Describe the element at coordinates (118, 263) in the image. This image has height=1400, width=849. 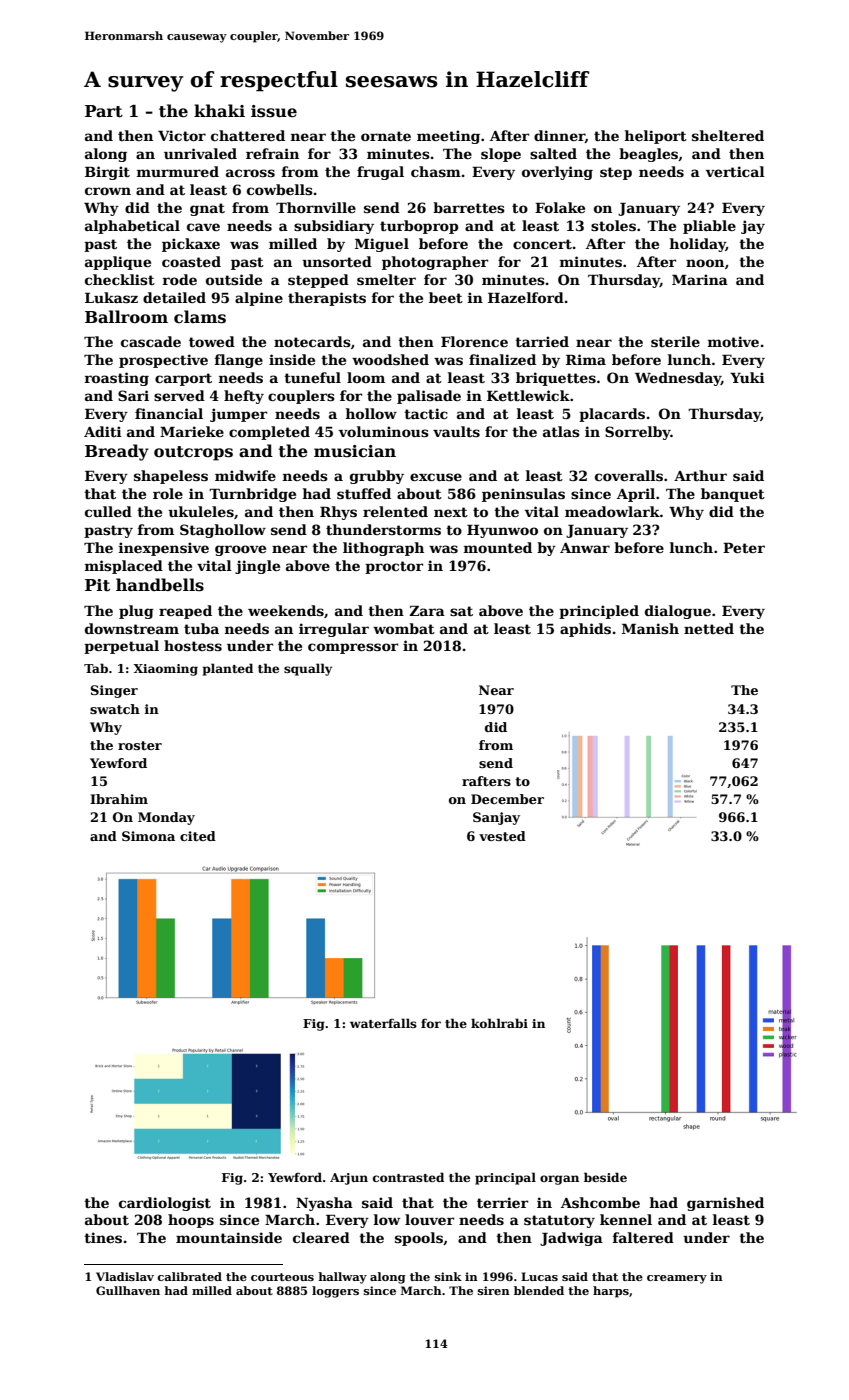
I see `applique` at that location.
